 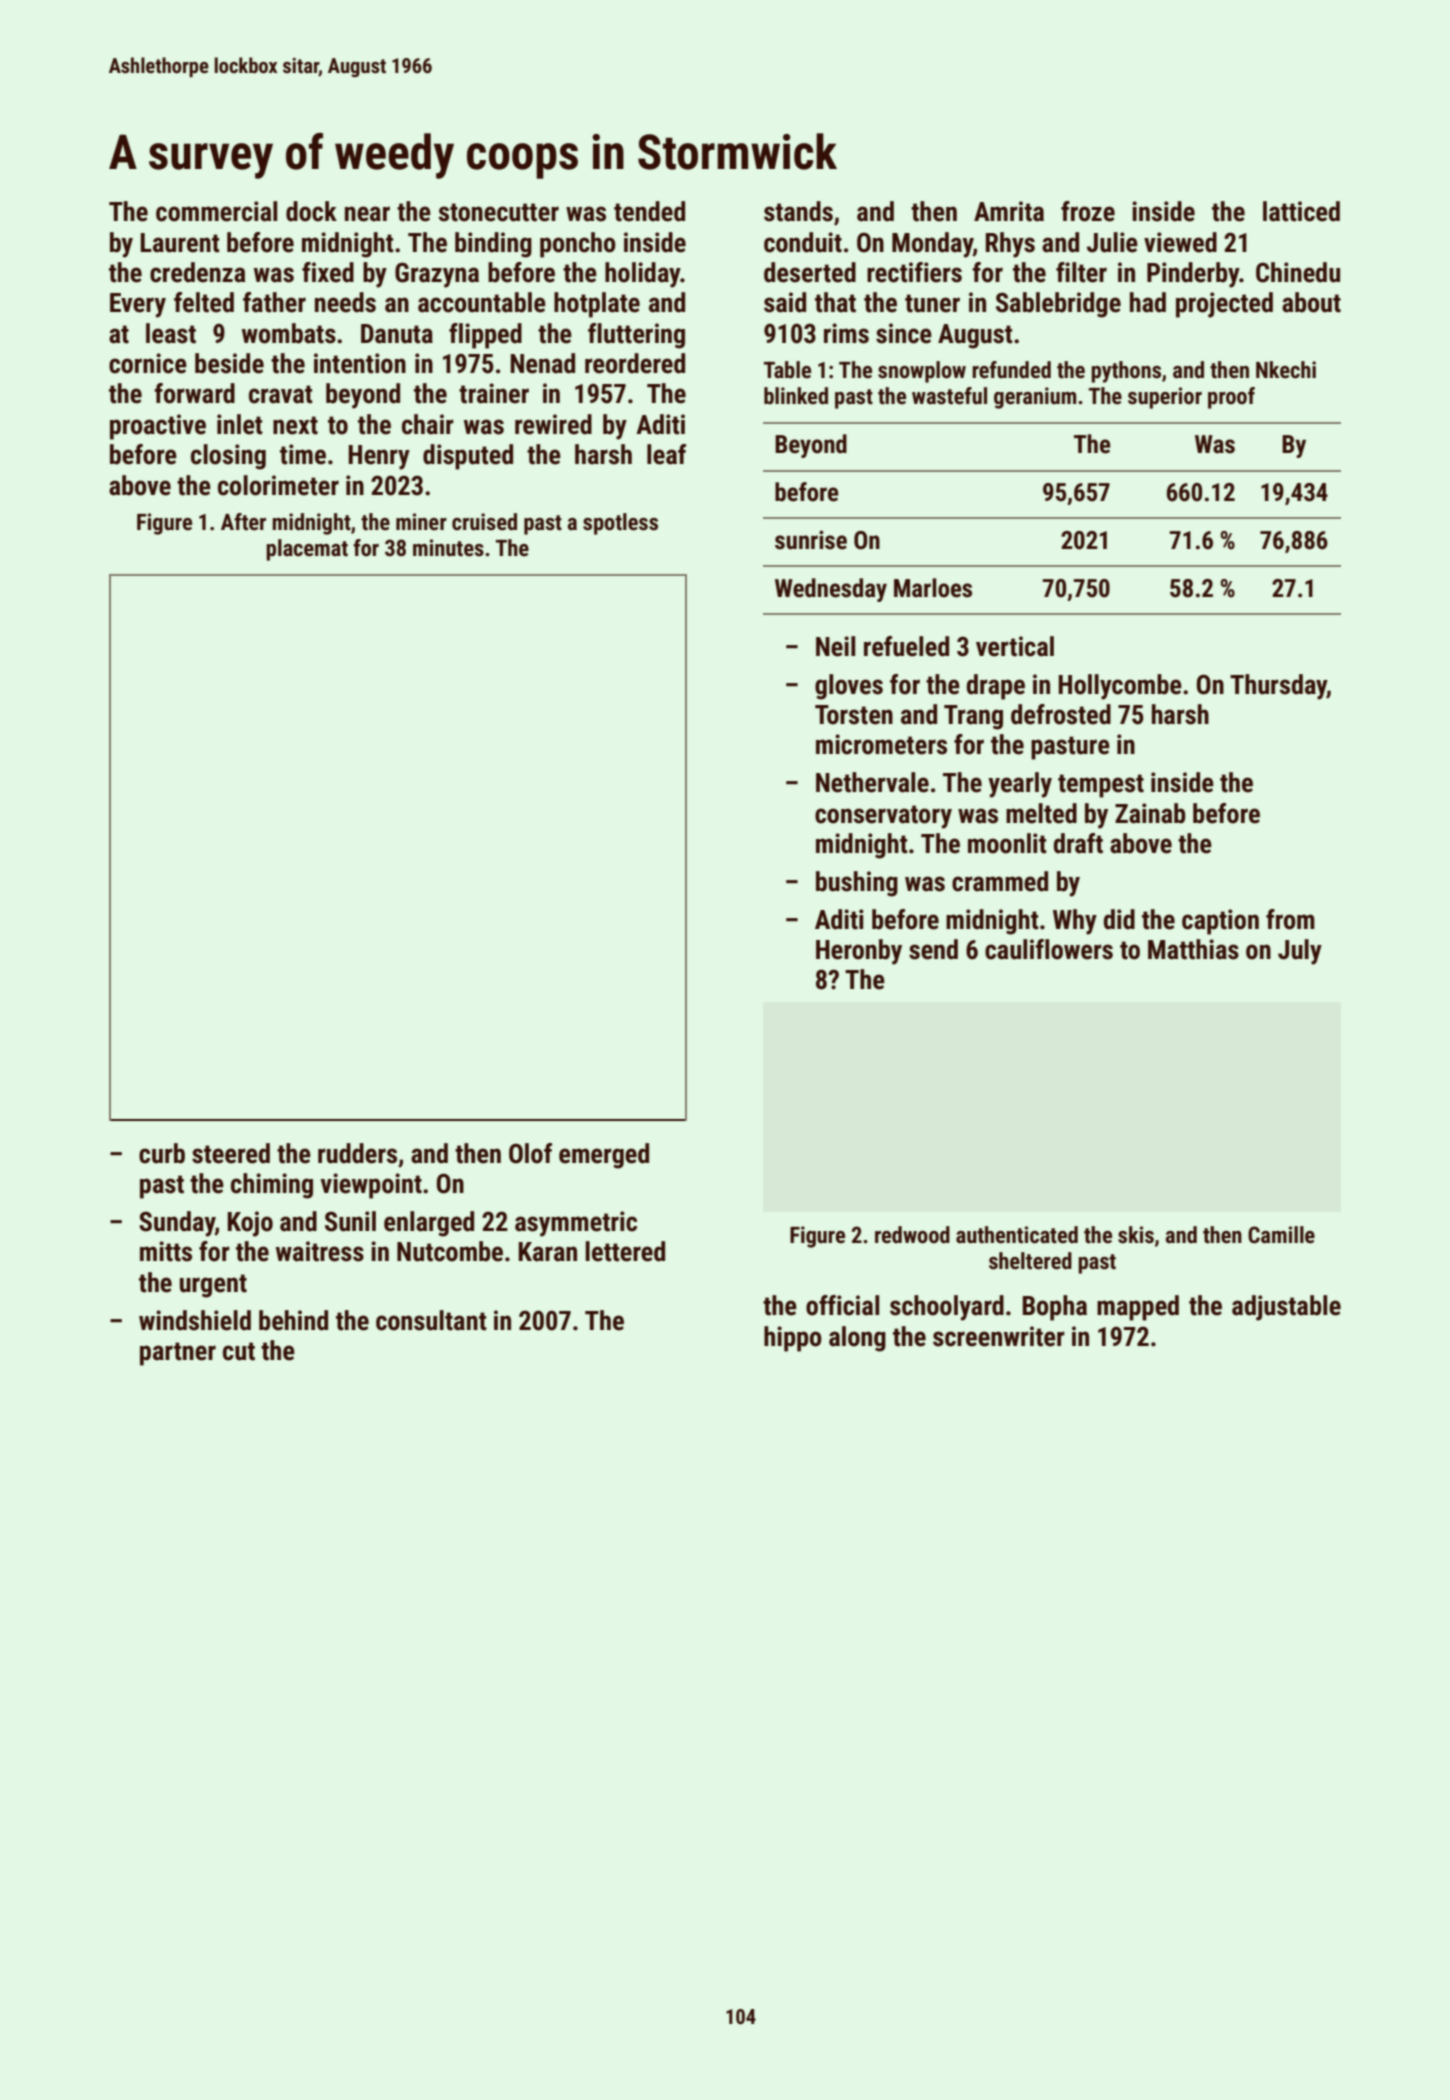 What do you see at coordinates (307, 550) in the screenshot?
I see `placemat` at bounding box center [307, 550].
